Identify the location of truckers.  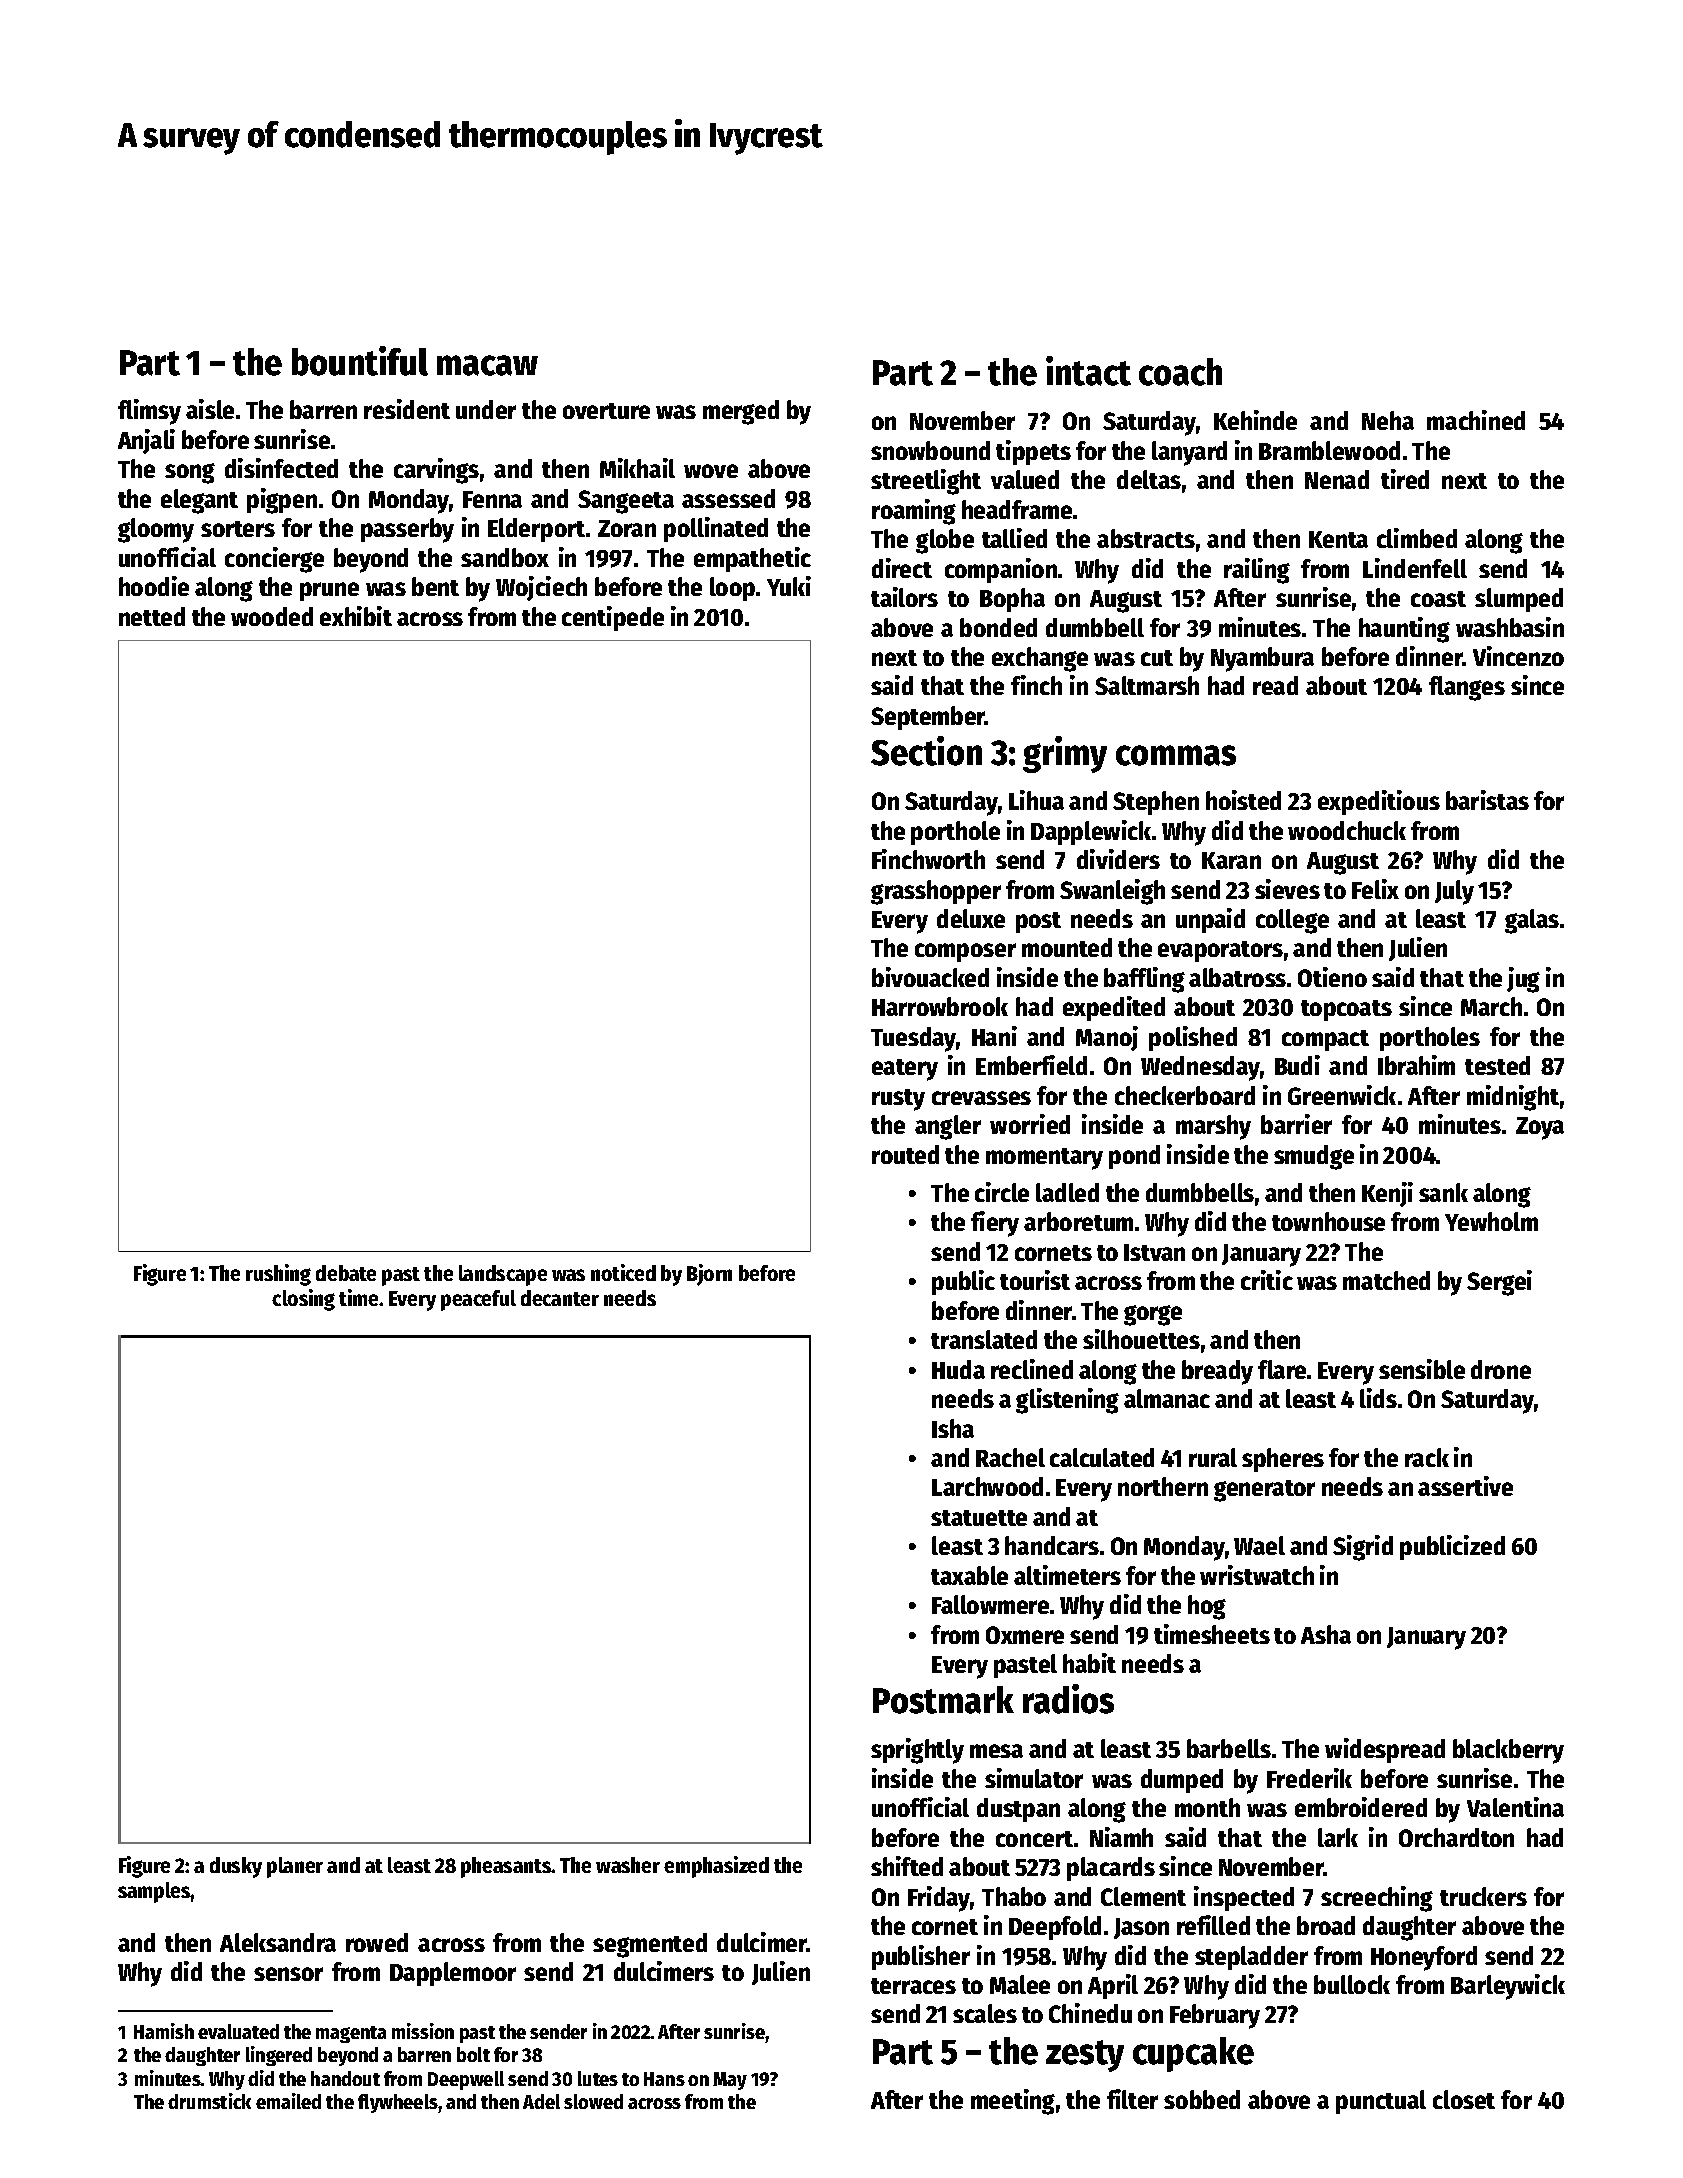
(1483, 1896).
